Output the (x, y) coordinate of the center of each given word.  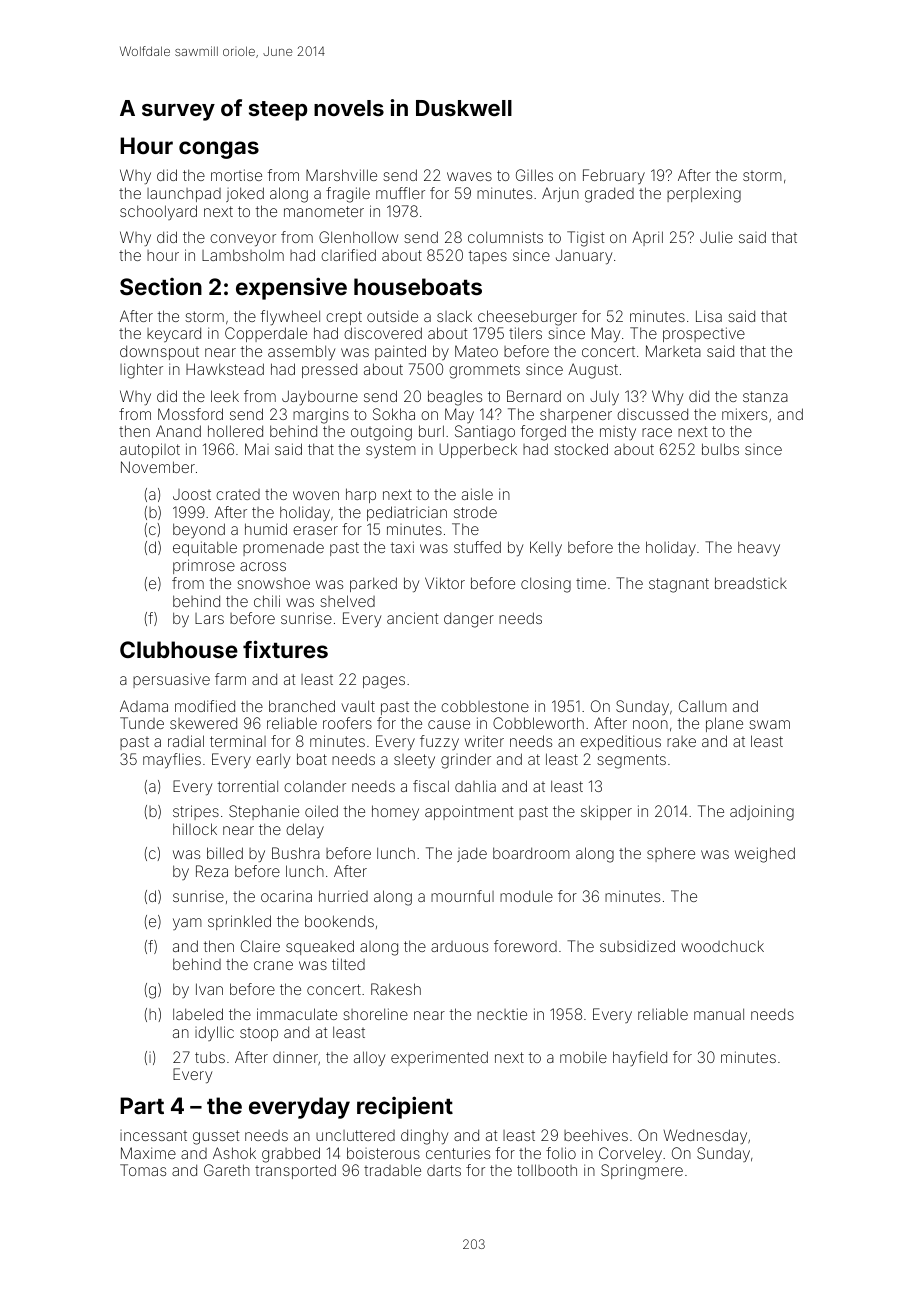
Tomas (143, 1170)
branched (302, 706)
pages (384, 682)
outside (392, 316)
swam (769, 724)
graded (609, 195)
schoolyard (158, 212)
